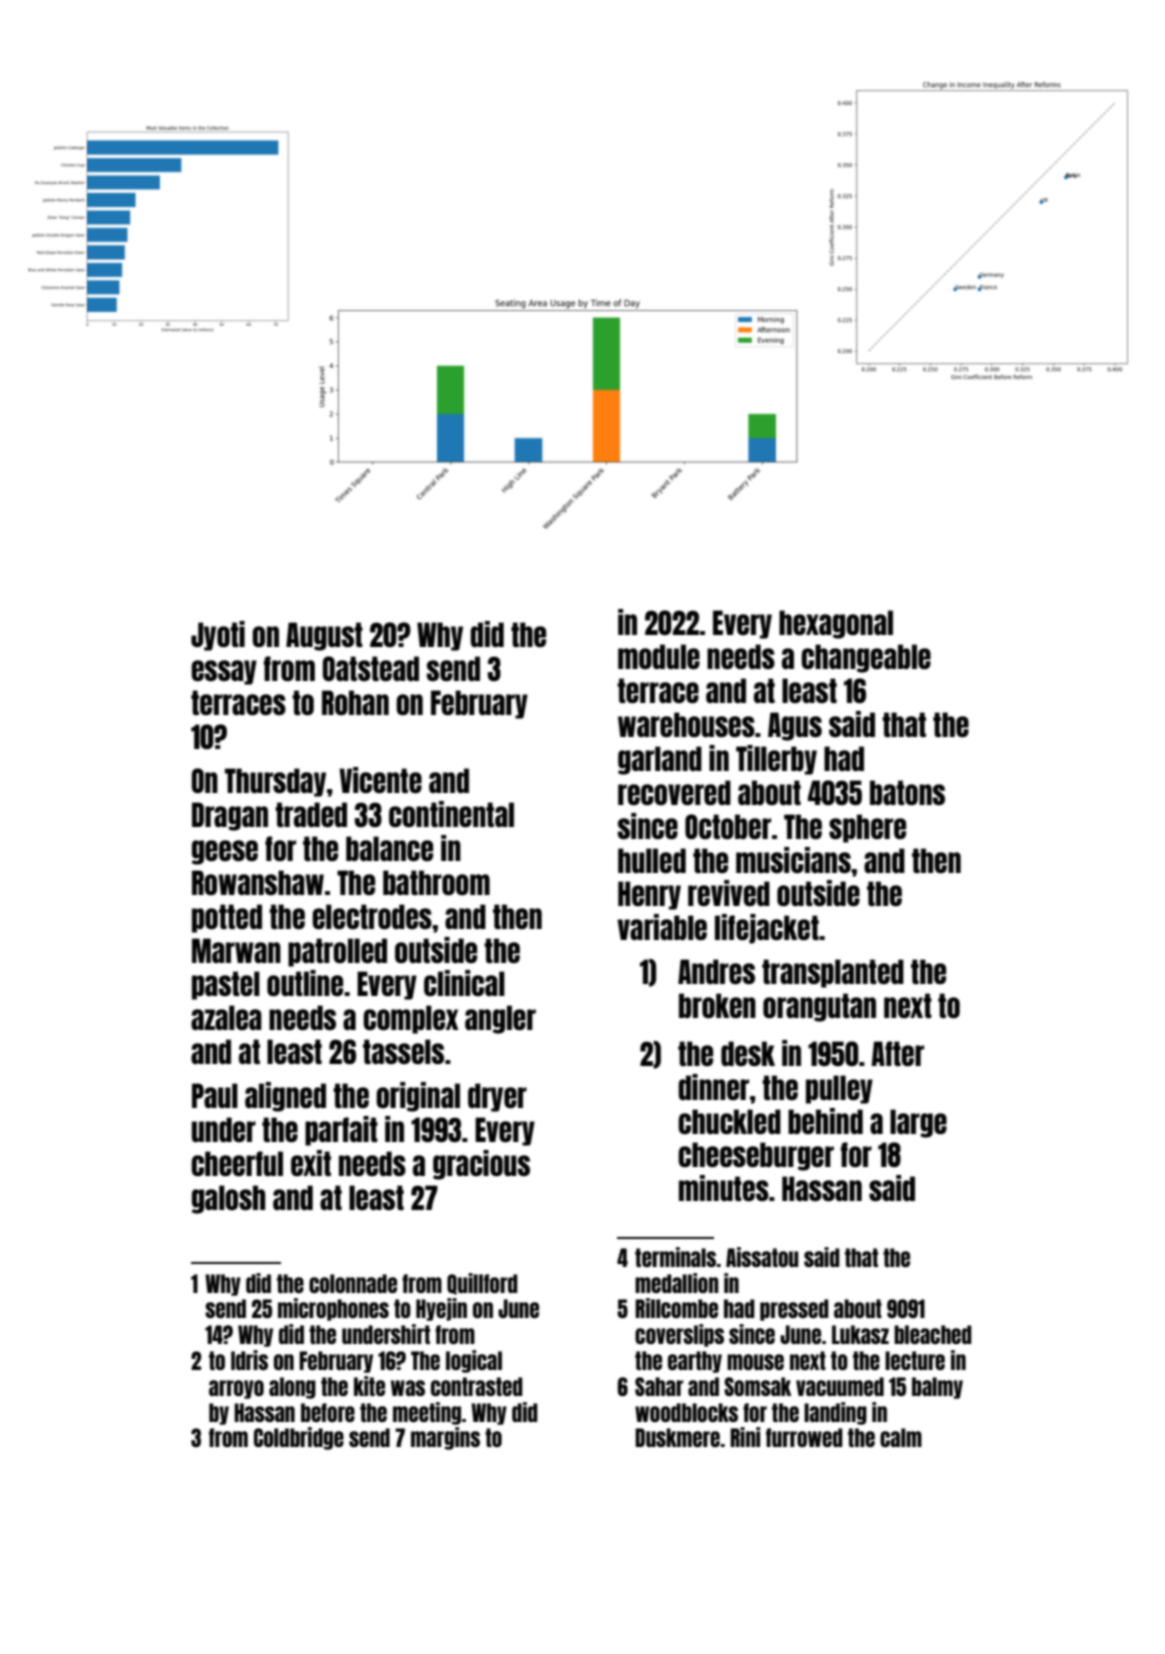 The height and width of the screenshot is (1654, 1165). Describe the element at coordinates (333, 1309) in the screenshot. I see `microphones` at that location.
